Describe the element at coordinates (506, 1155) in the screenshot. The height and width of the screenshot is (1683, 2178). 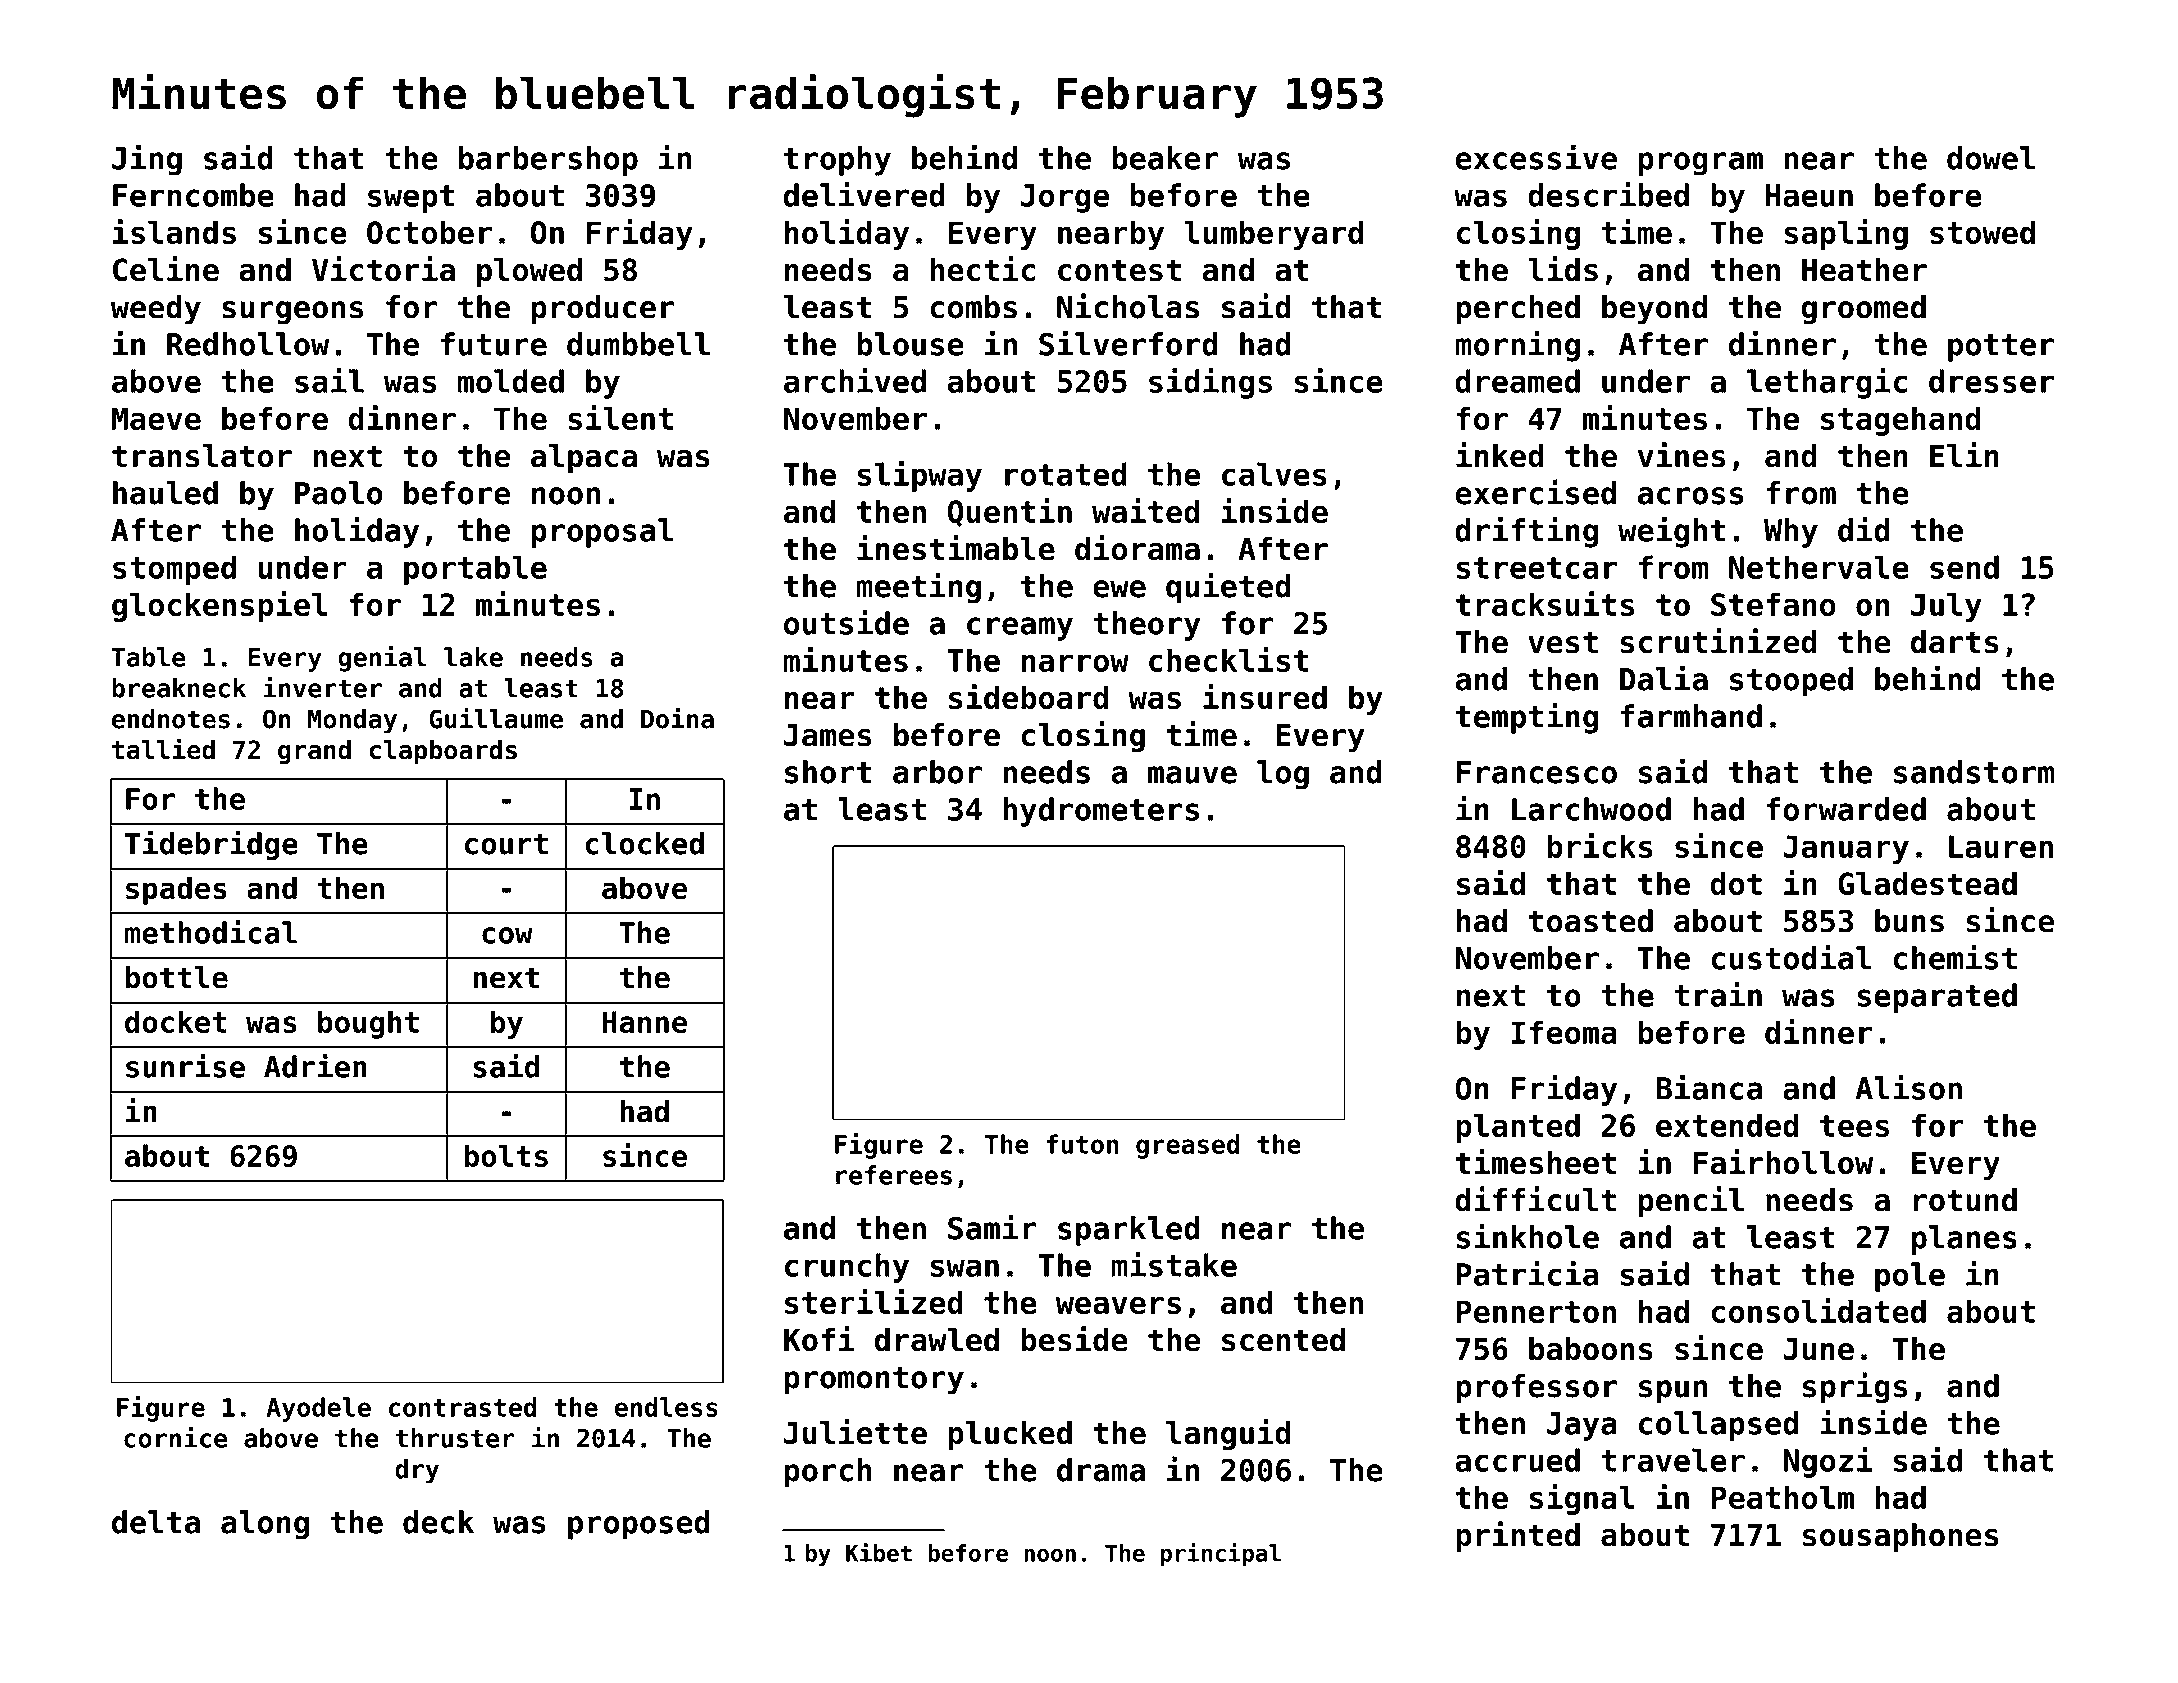
I see `bolts` at that location.
